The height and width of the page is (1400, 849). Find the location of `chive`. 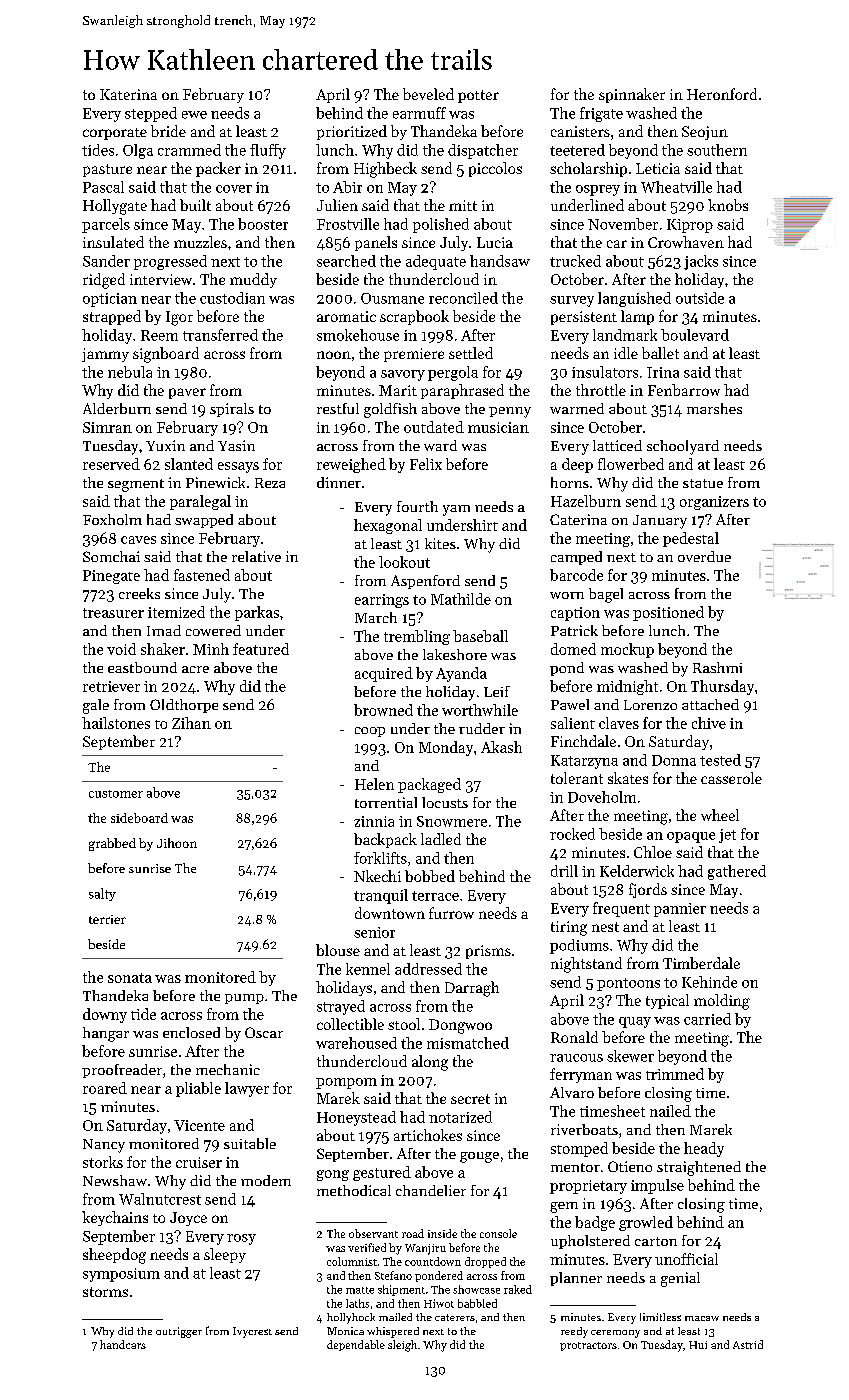

chive is located at coordinates (709, 723).
